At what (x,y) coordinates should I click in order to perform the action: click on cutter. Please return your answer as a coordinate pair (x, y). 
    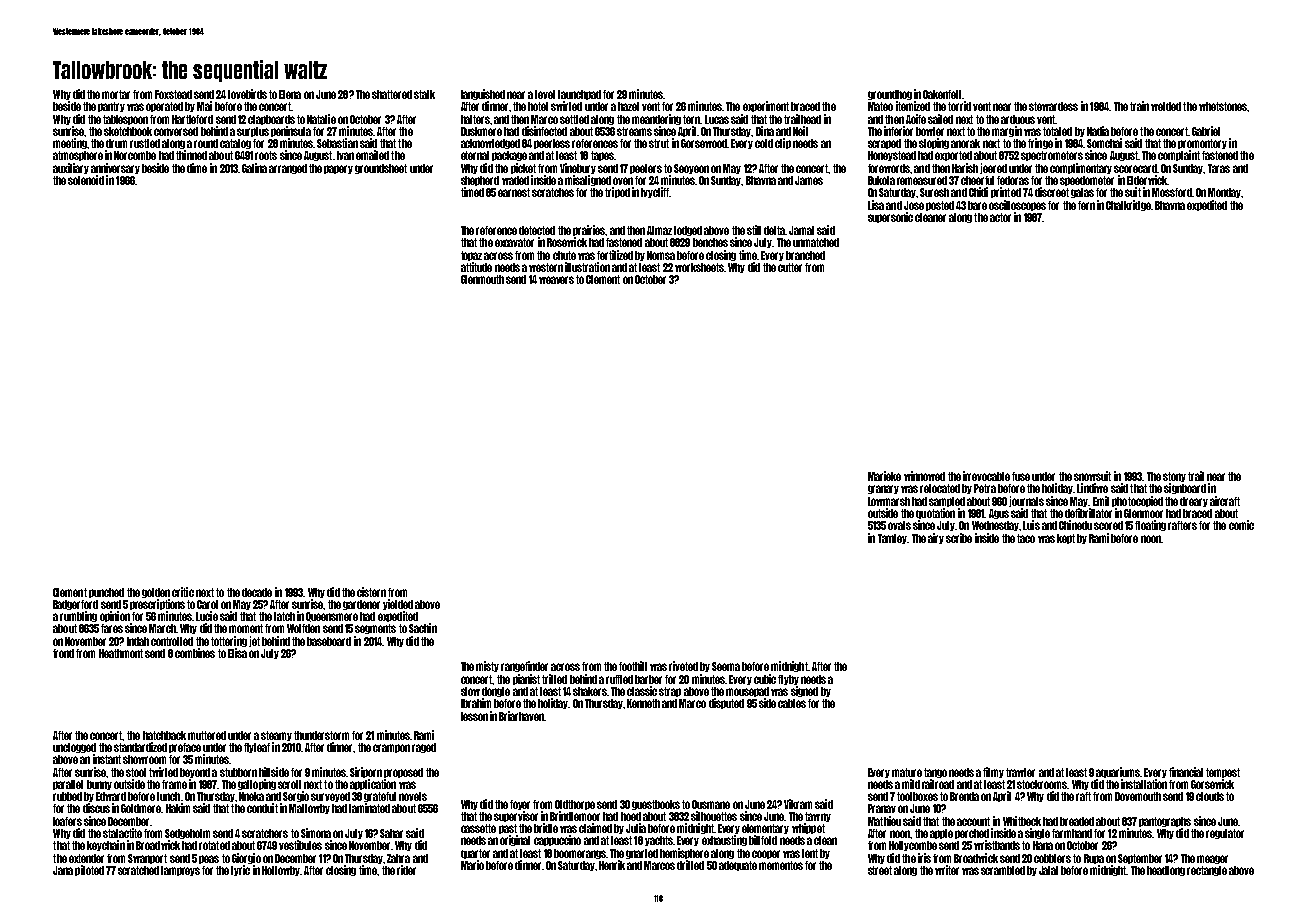
    Looking at the image, I should click on (790, 267).
